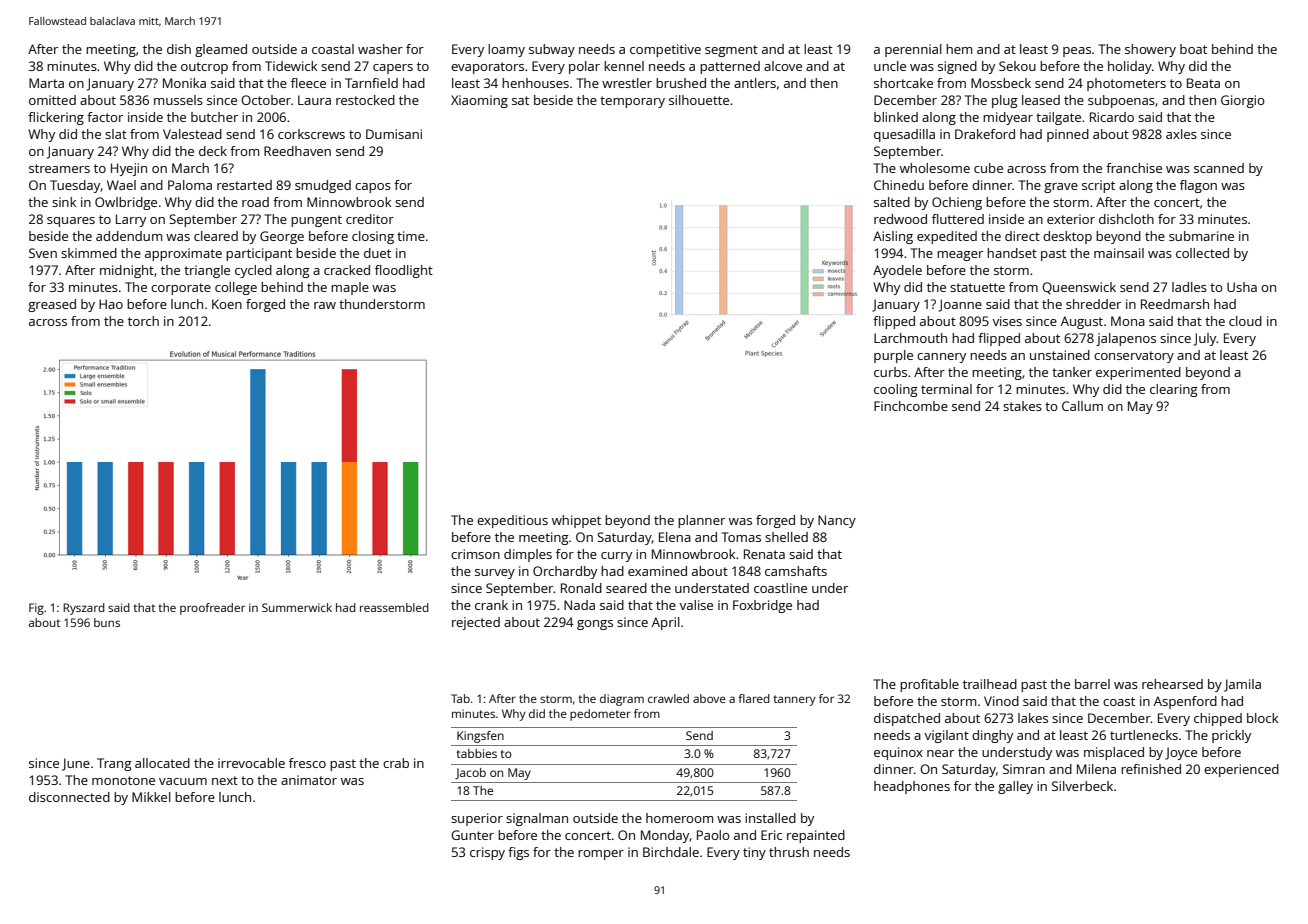  Describe the element at coordinates (212, 609) in the page. I see `proofreader` at that location.
